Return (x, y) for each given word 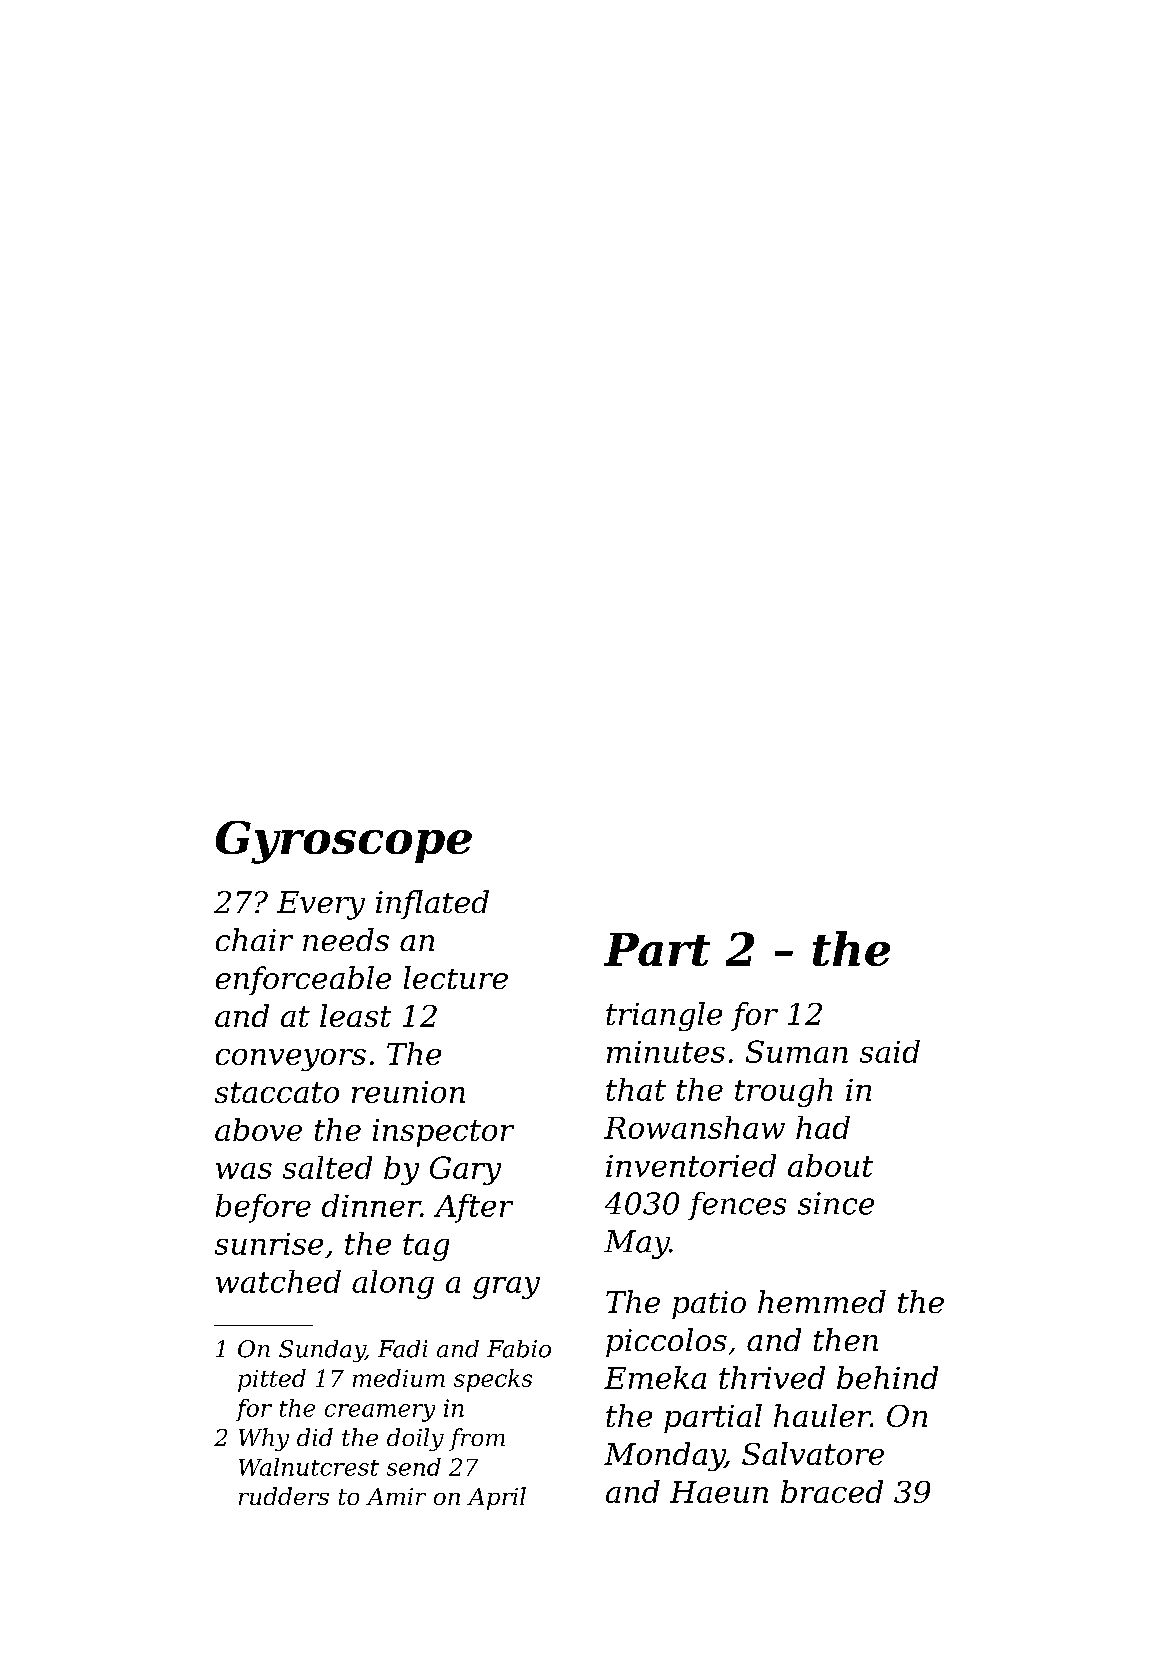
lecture (456, 977)
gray (506, 1288)
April (496, 1498)
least (355, 1015)
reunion (408, 1092)
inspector (443, 1133)
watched (278, 1281)
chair (254, 939)
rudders (284, 1496)
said (890, 1051)
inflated (432, 904)
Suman (797, 1051)
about (830, 1165)
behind (887, 1377)
